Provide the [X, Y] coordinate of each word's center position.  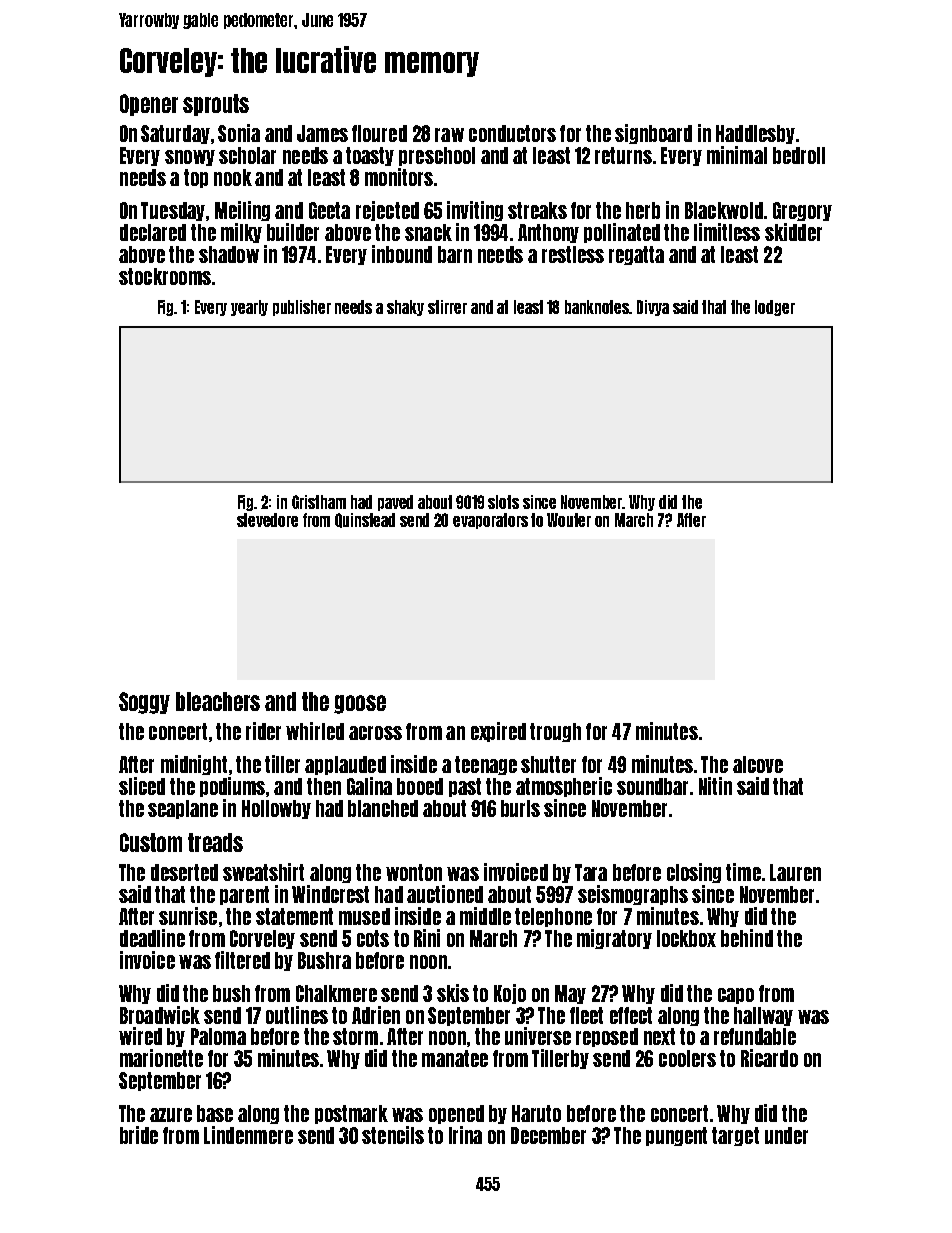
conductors [512, 133]
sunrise [188, 916]
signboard [653, 134]
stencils [393, 1135]
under [786, 1135]
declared [153, 232]
